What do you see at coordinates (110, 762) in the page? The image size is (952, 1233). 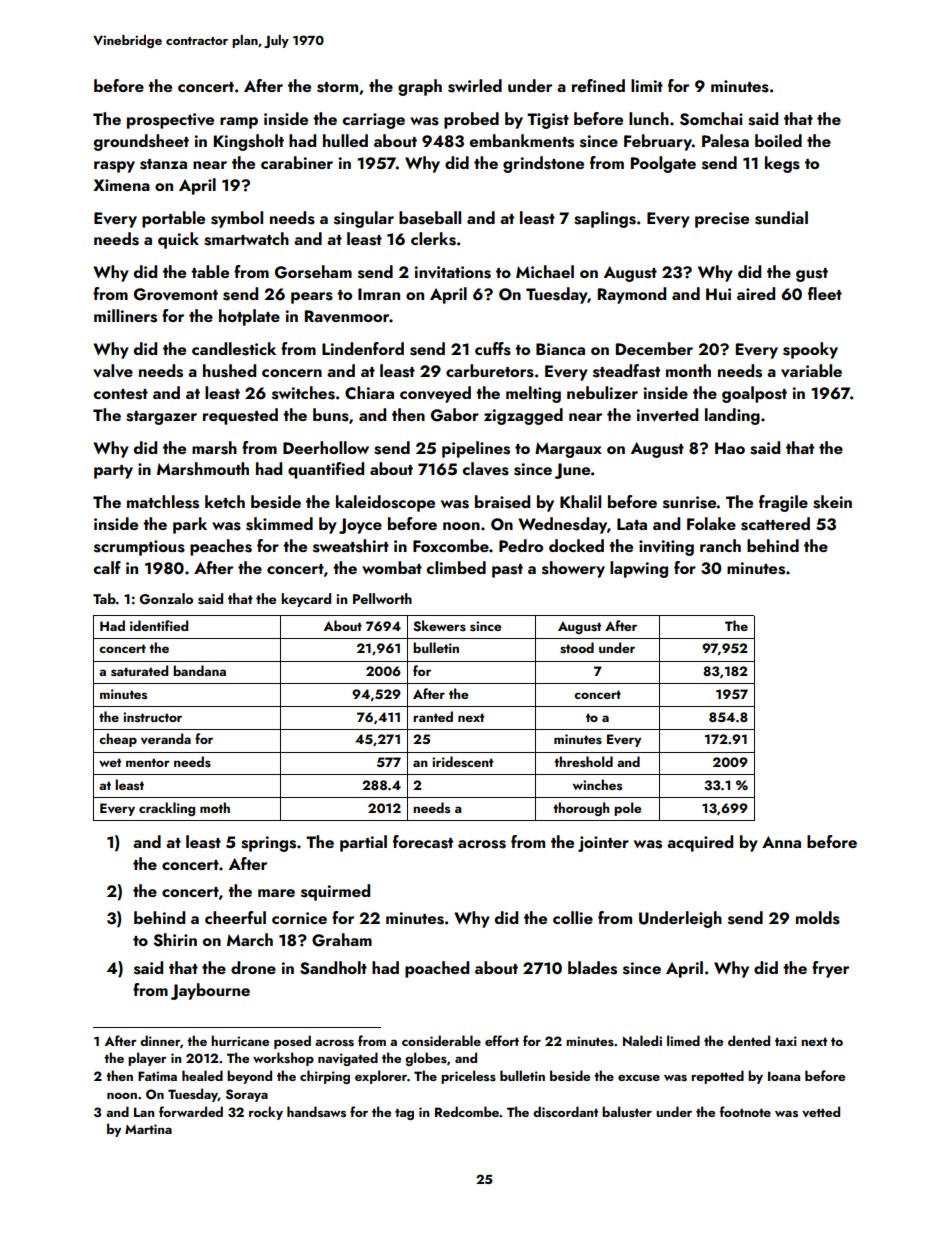 I see `wet` at bounding box center [110, 762].
